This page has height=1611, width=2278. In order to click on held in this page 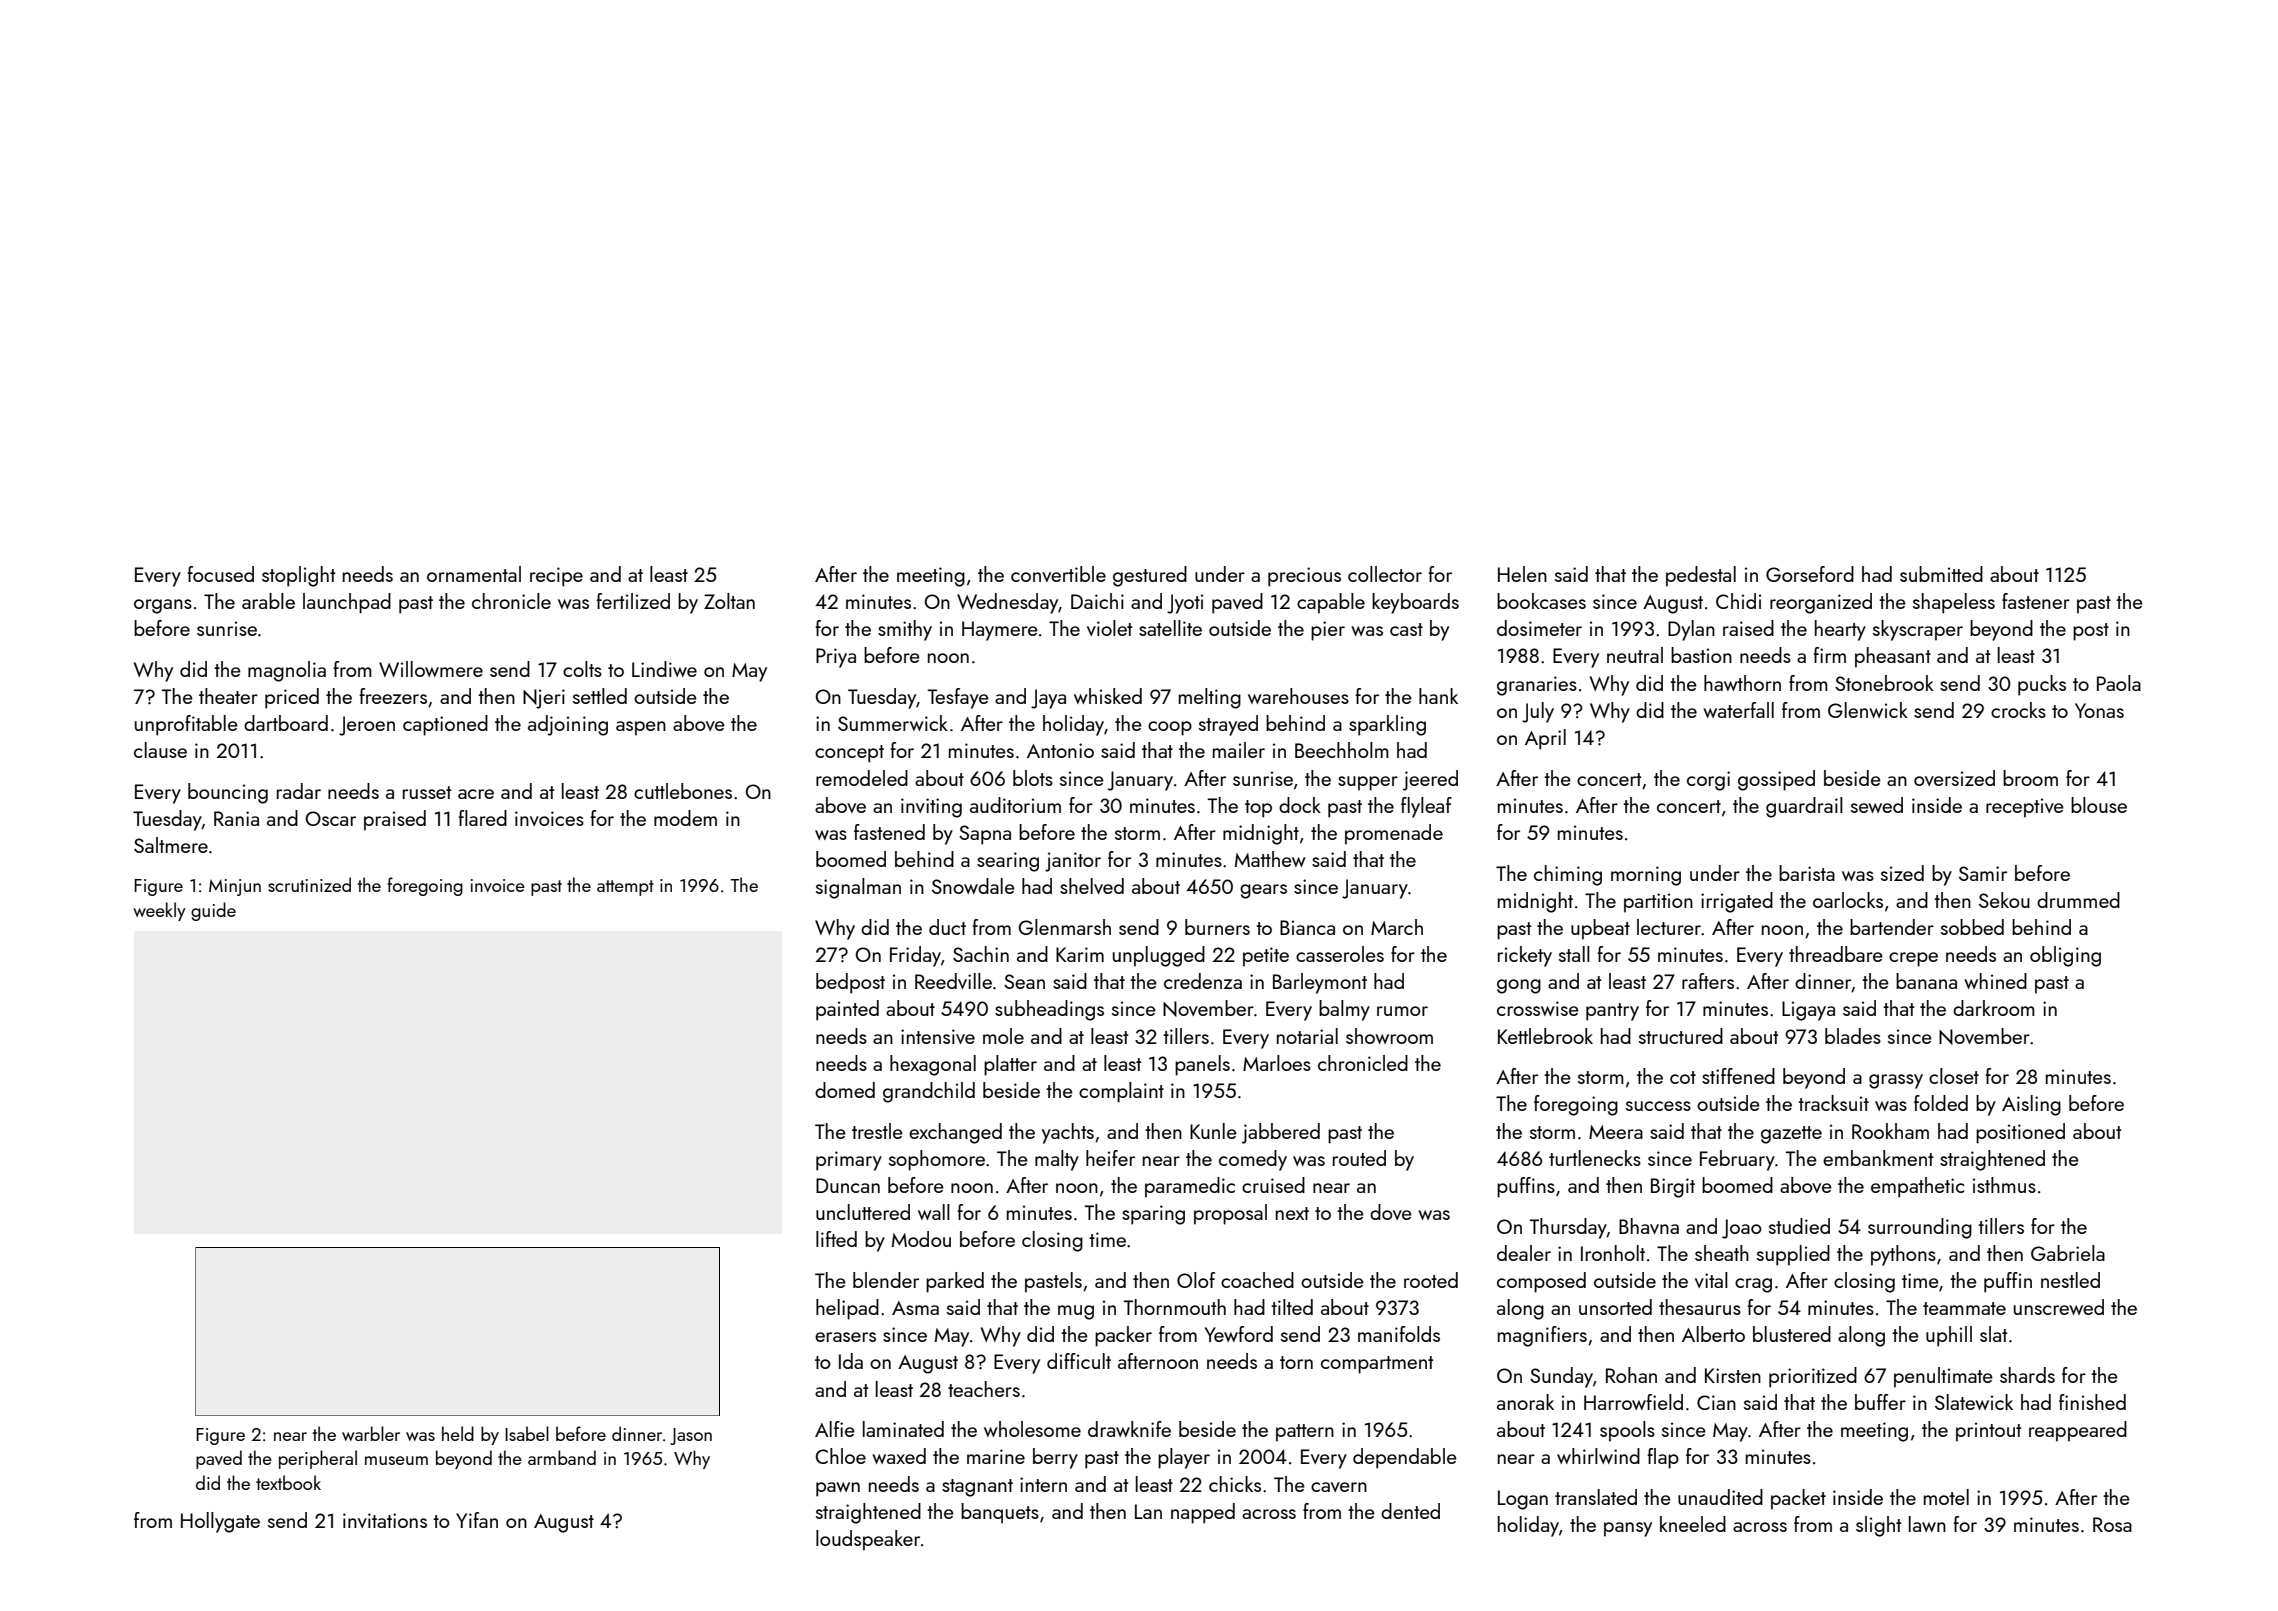, I will do `click(458, 1433)`.
